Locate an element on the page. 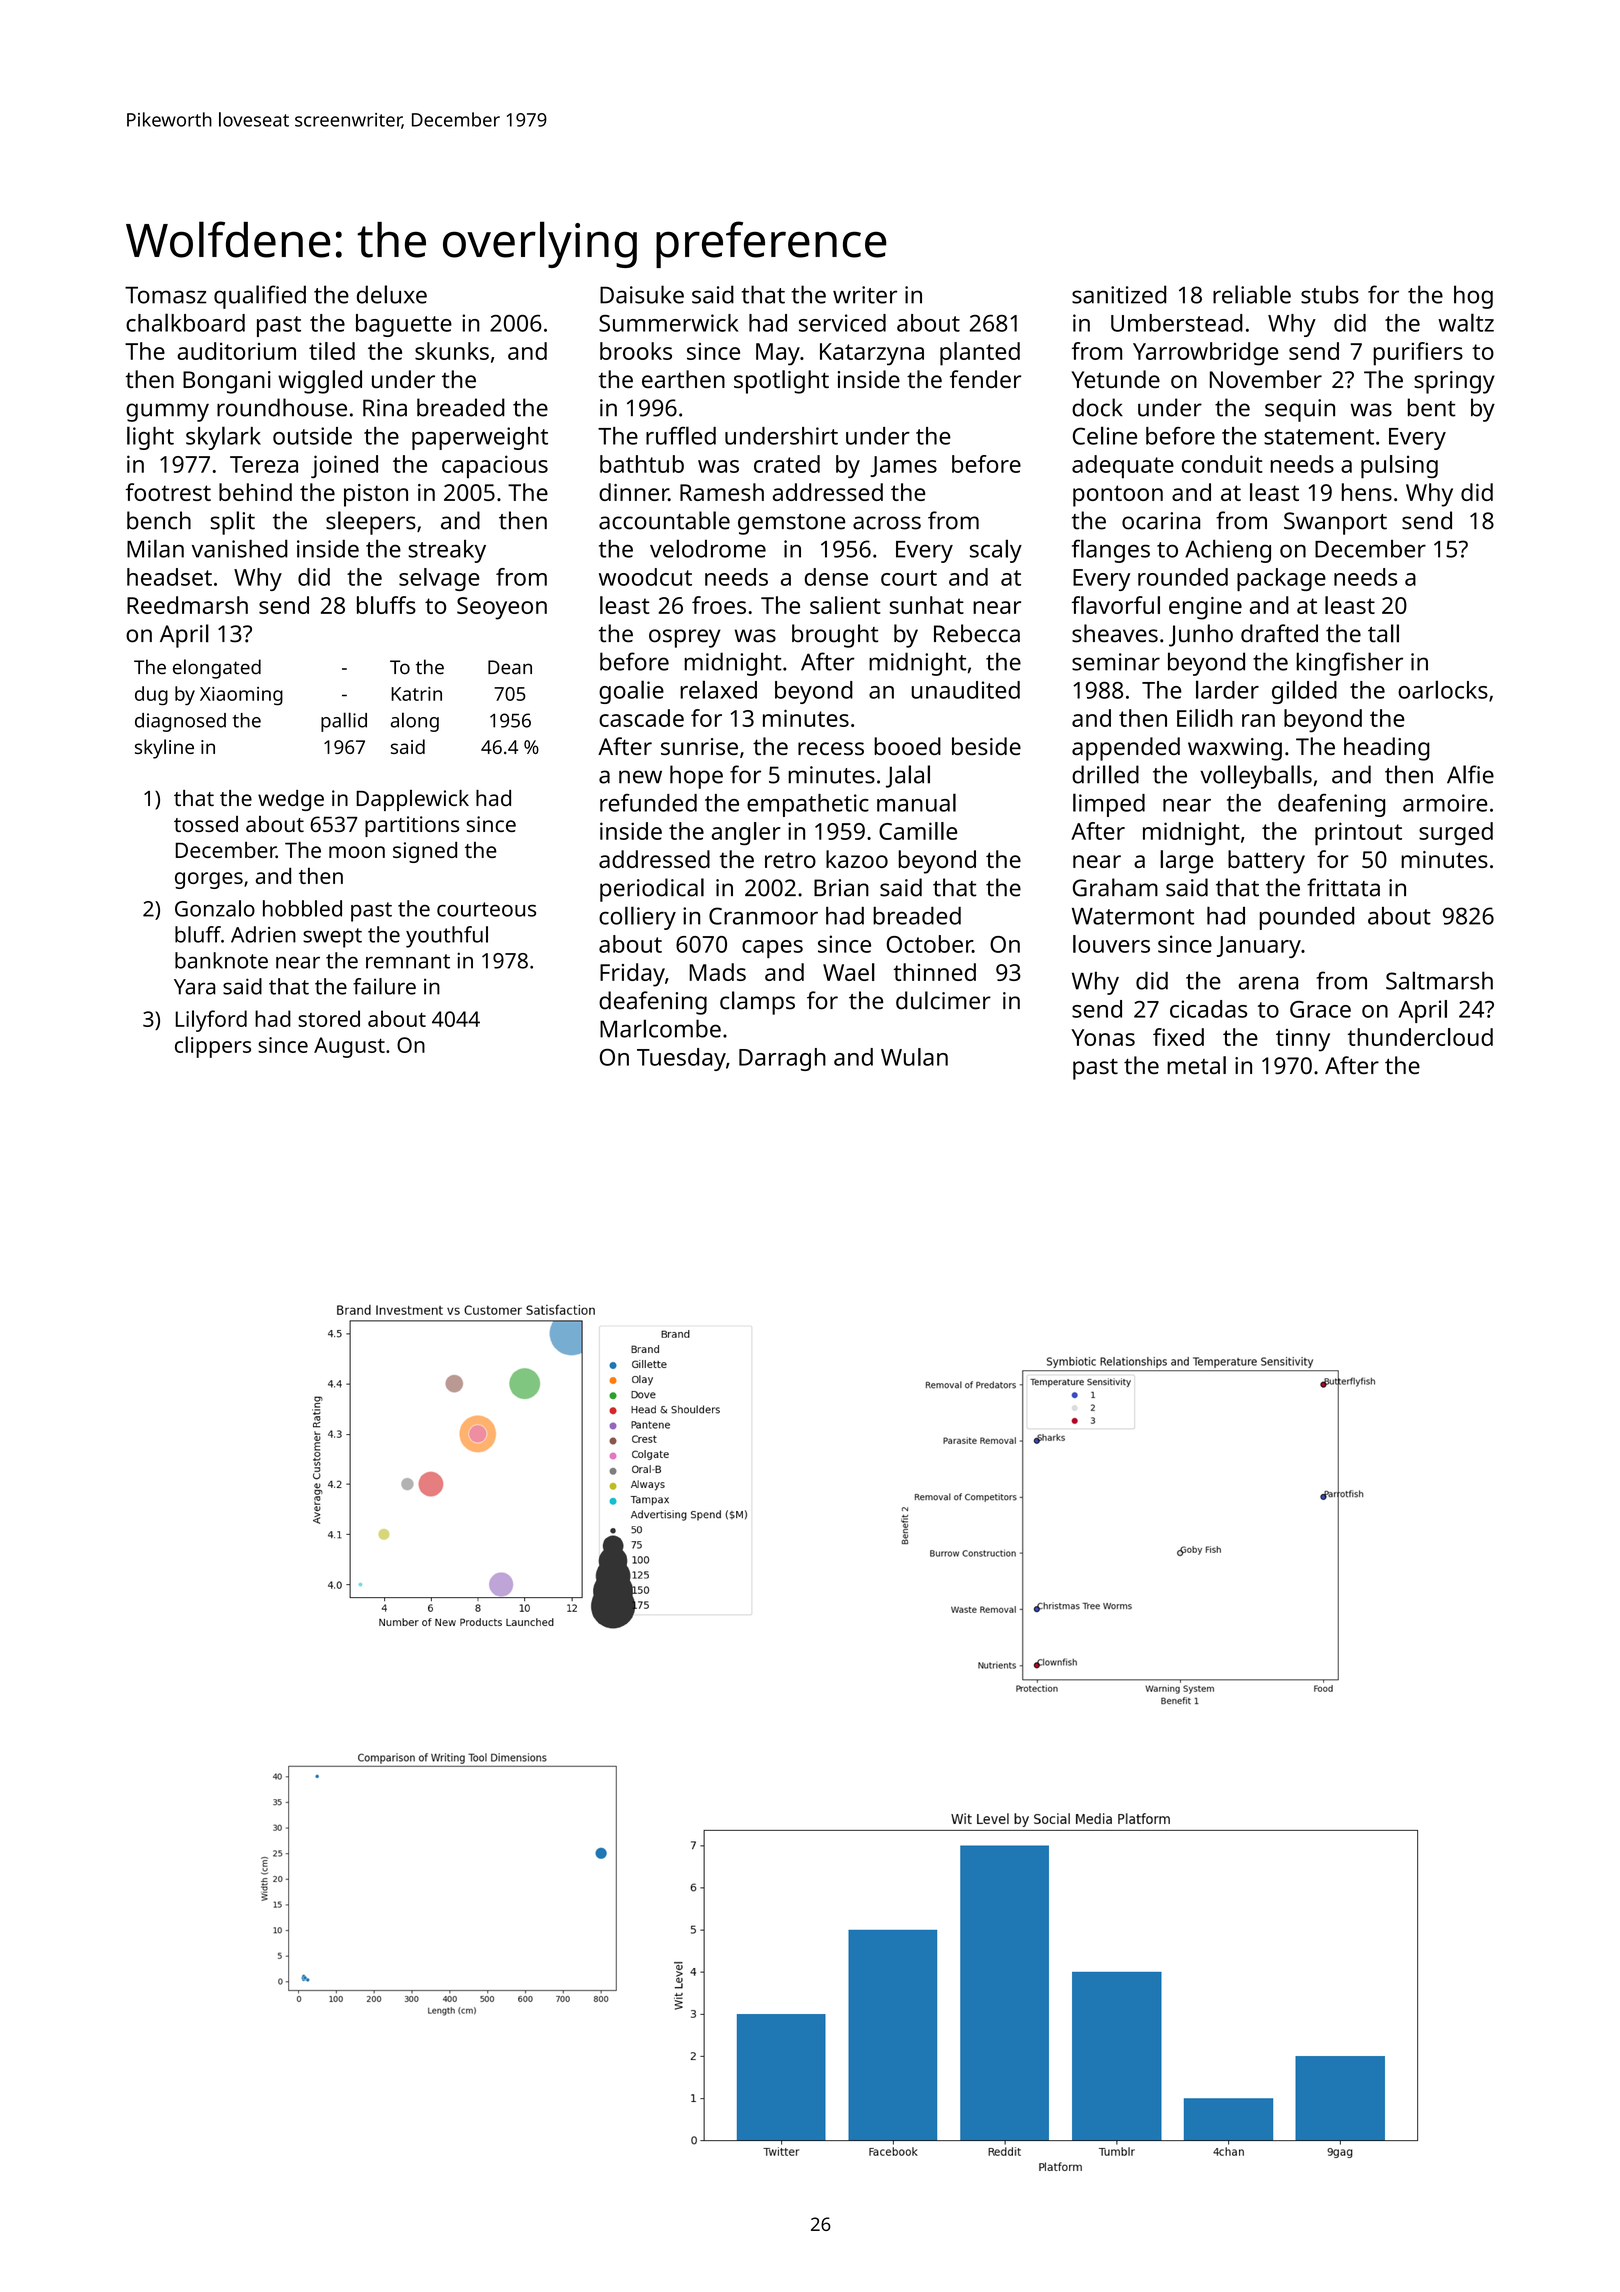  waxwing is located at coordinates (1235, 749).
